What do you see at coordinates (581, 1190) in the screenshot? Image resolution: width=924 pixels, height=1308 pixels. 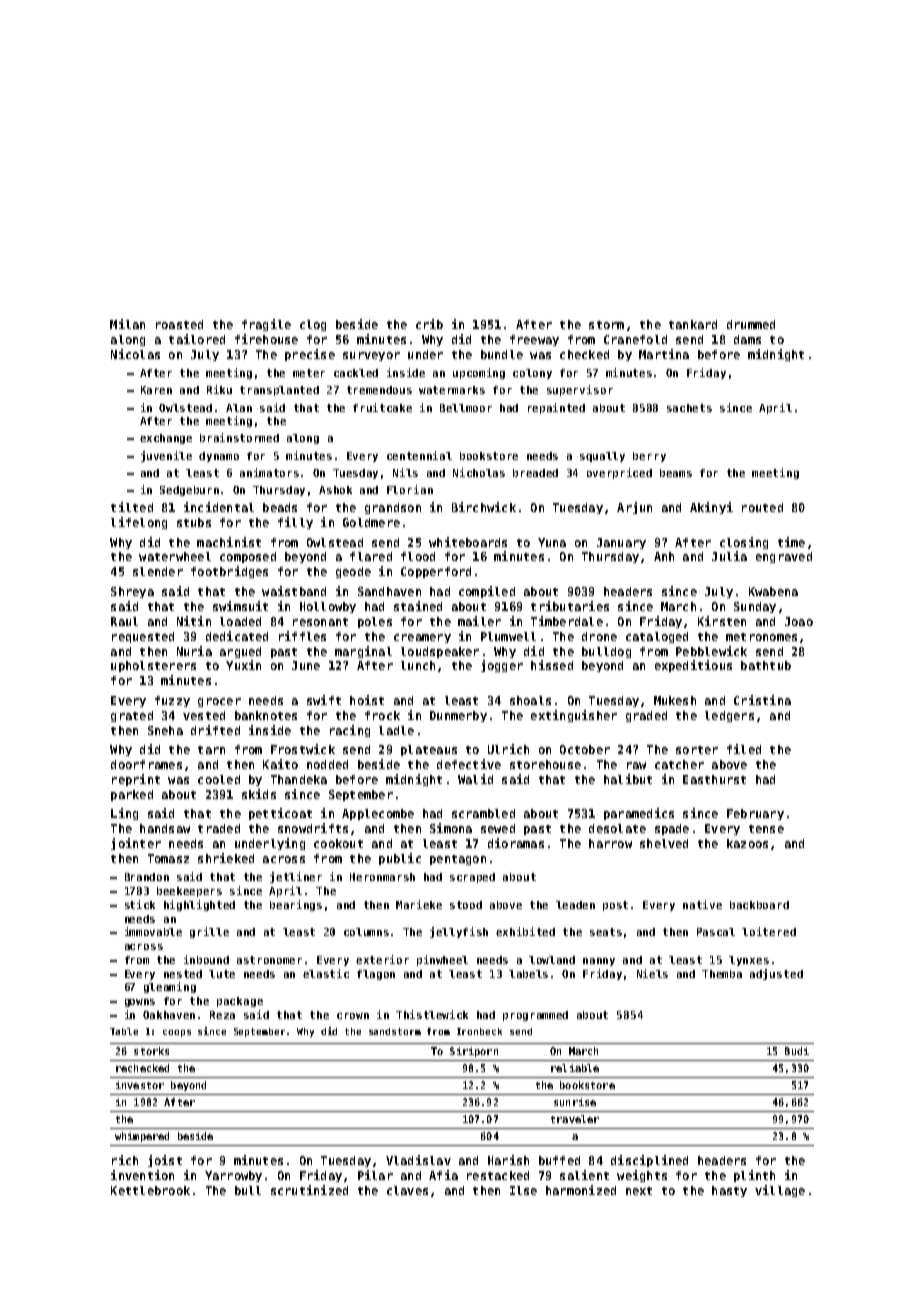 I see `harmonized` at bounding box center [581, 1190].
